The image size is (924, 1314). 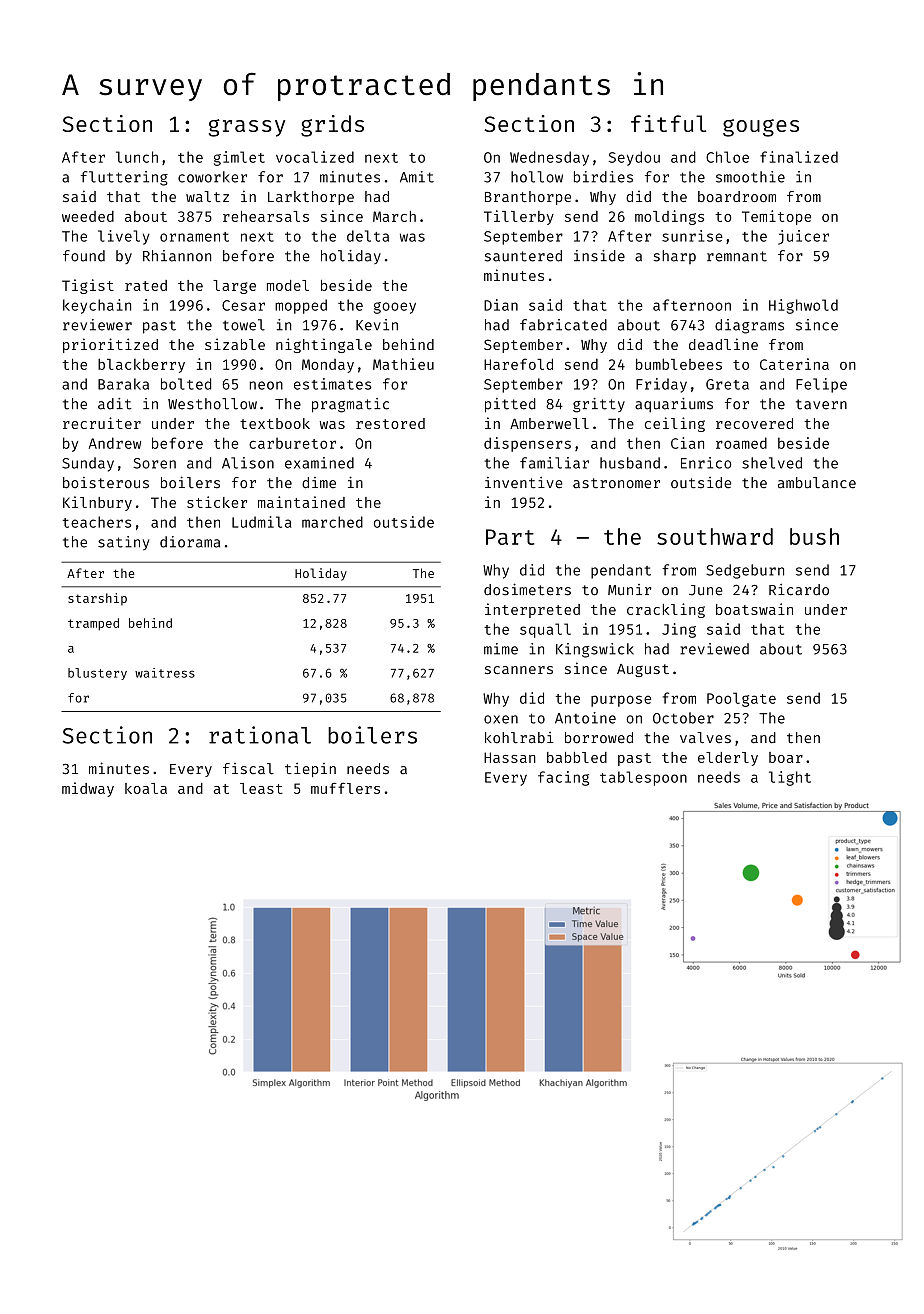 What do you see at coordinates (563, 778) in the screenshot?
I see `facing` at bounding box center [563, 778].
